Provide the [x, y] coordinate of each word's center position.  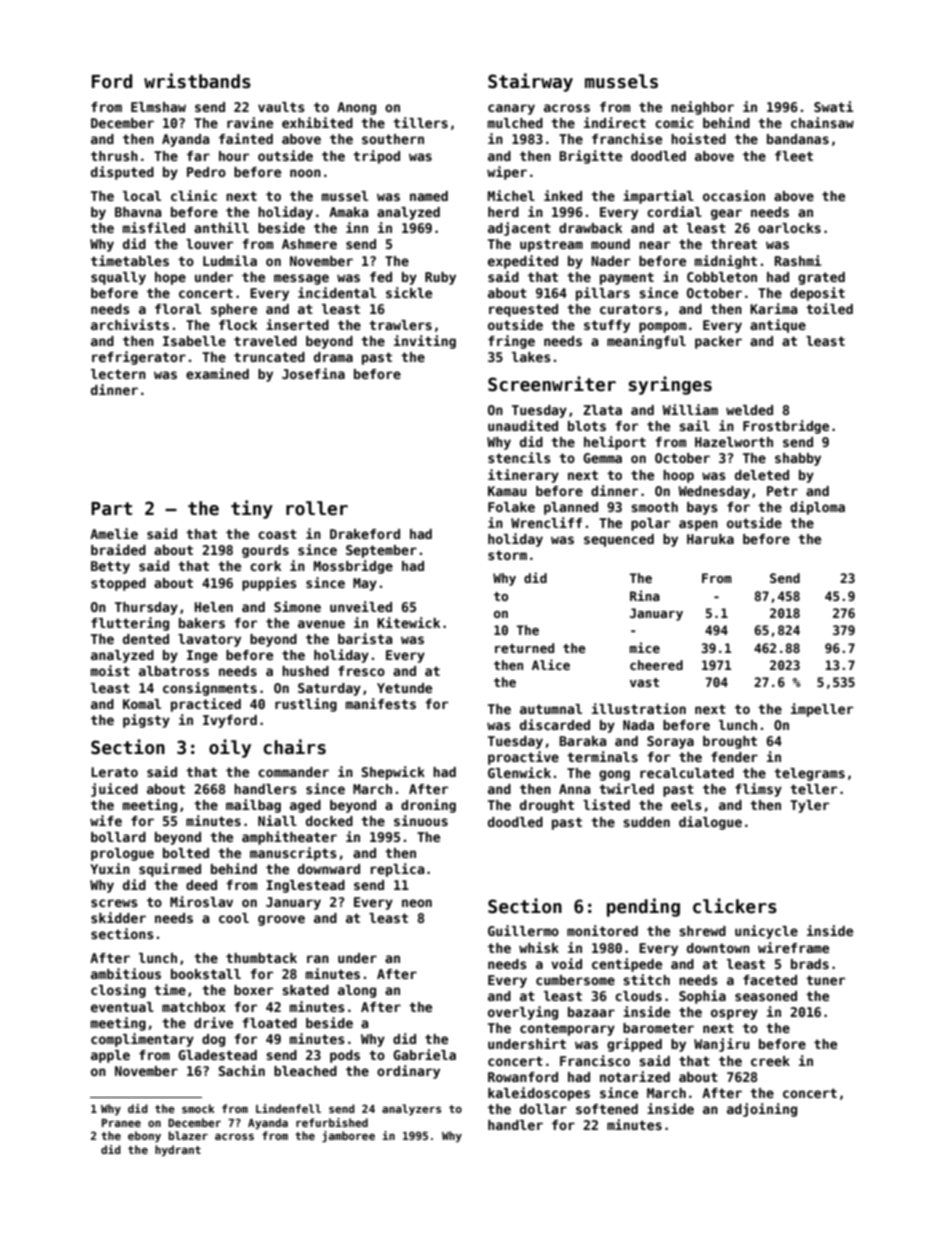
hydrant [178, 1150]
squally [118, 278]
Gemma [602, 458]
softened [607, 1109]
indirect [615, 122]
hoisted [698, 138]
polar [650, 524]
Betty [110, 567]
